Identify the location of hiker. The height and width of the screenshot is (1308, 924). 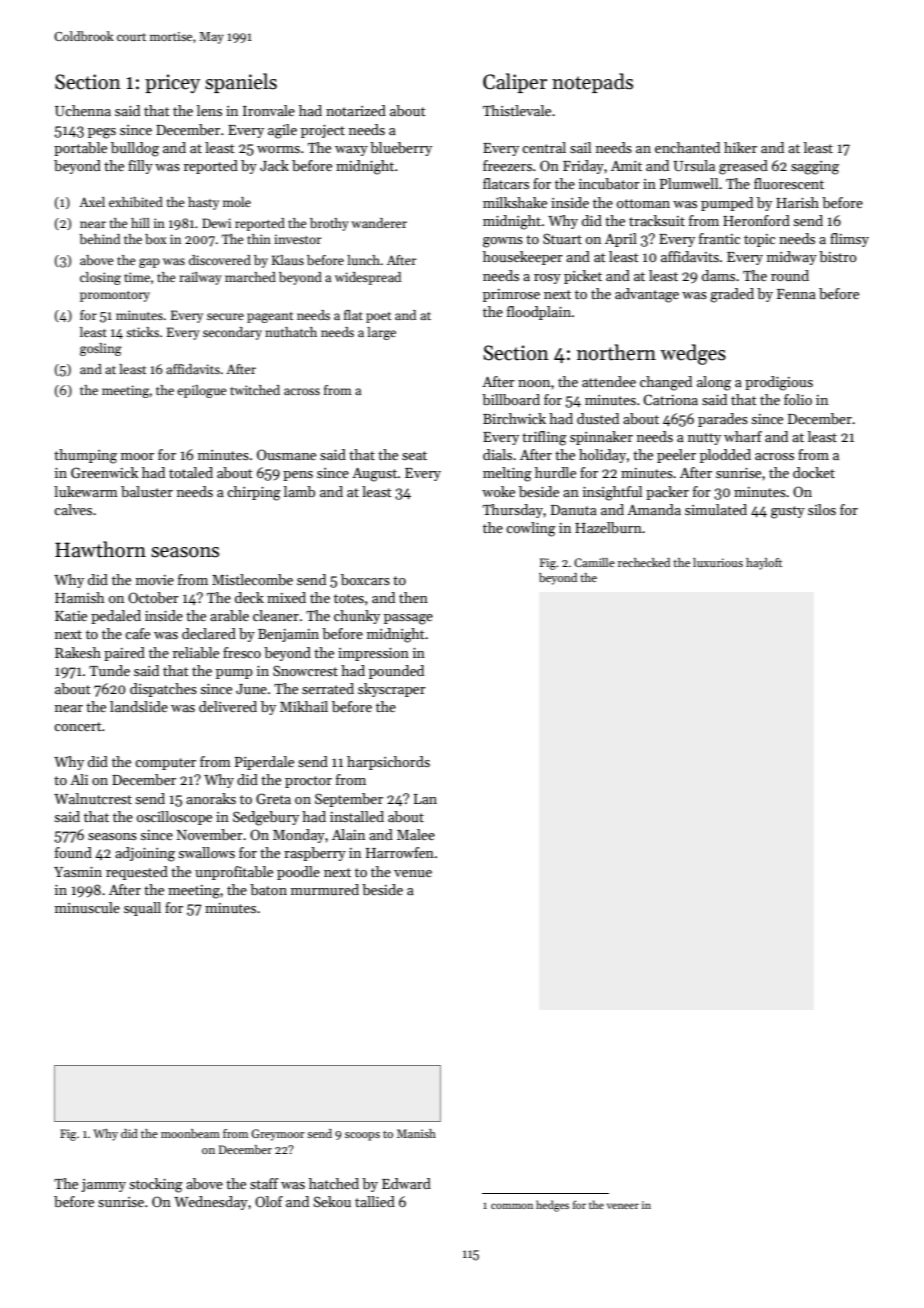
(740, 147).
